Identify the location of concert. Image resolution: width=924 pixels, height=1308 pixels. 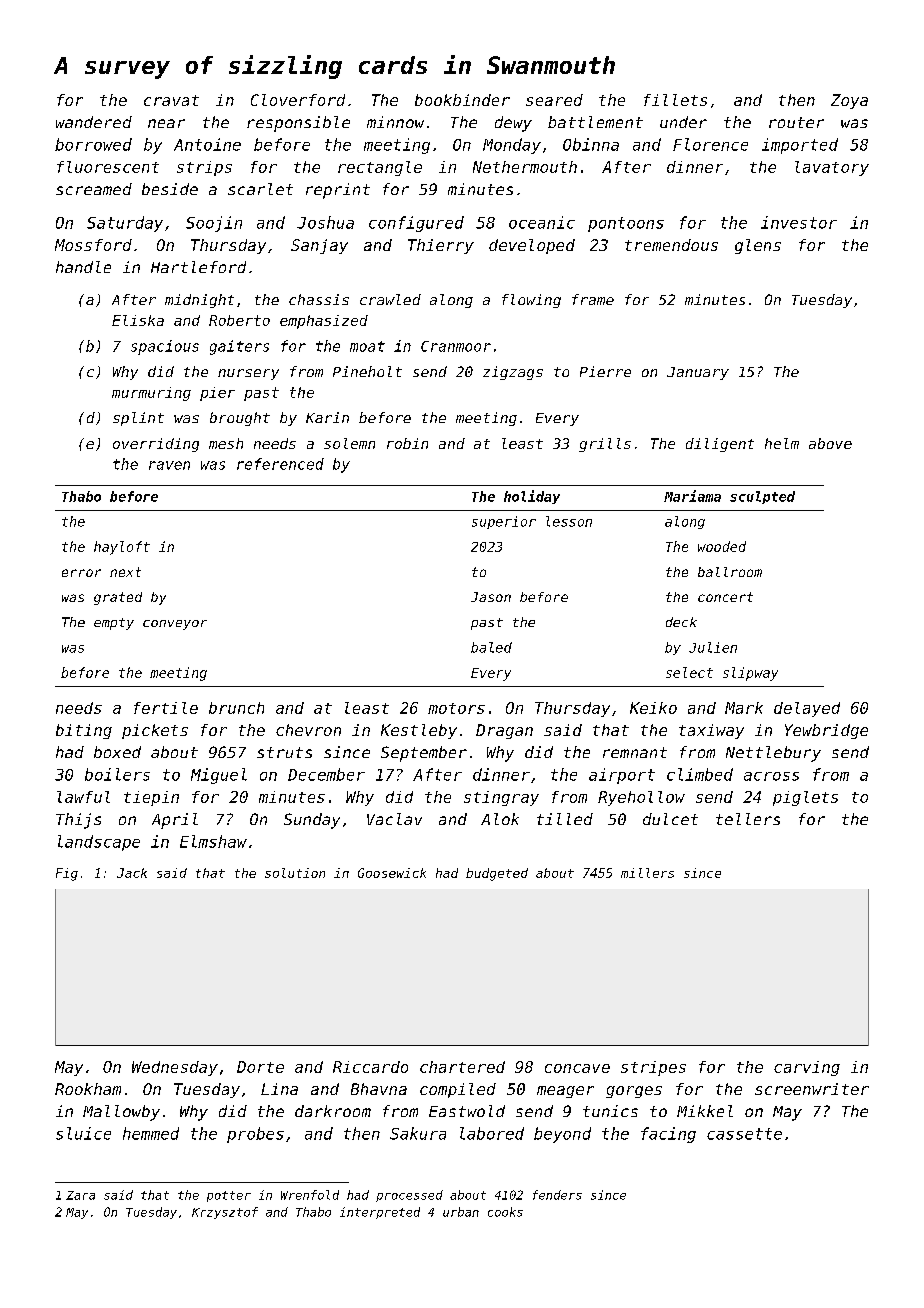
(725, 597).
